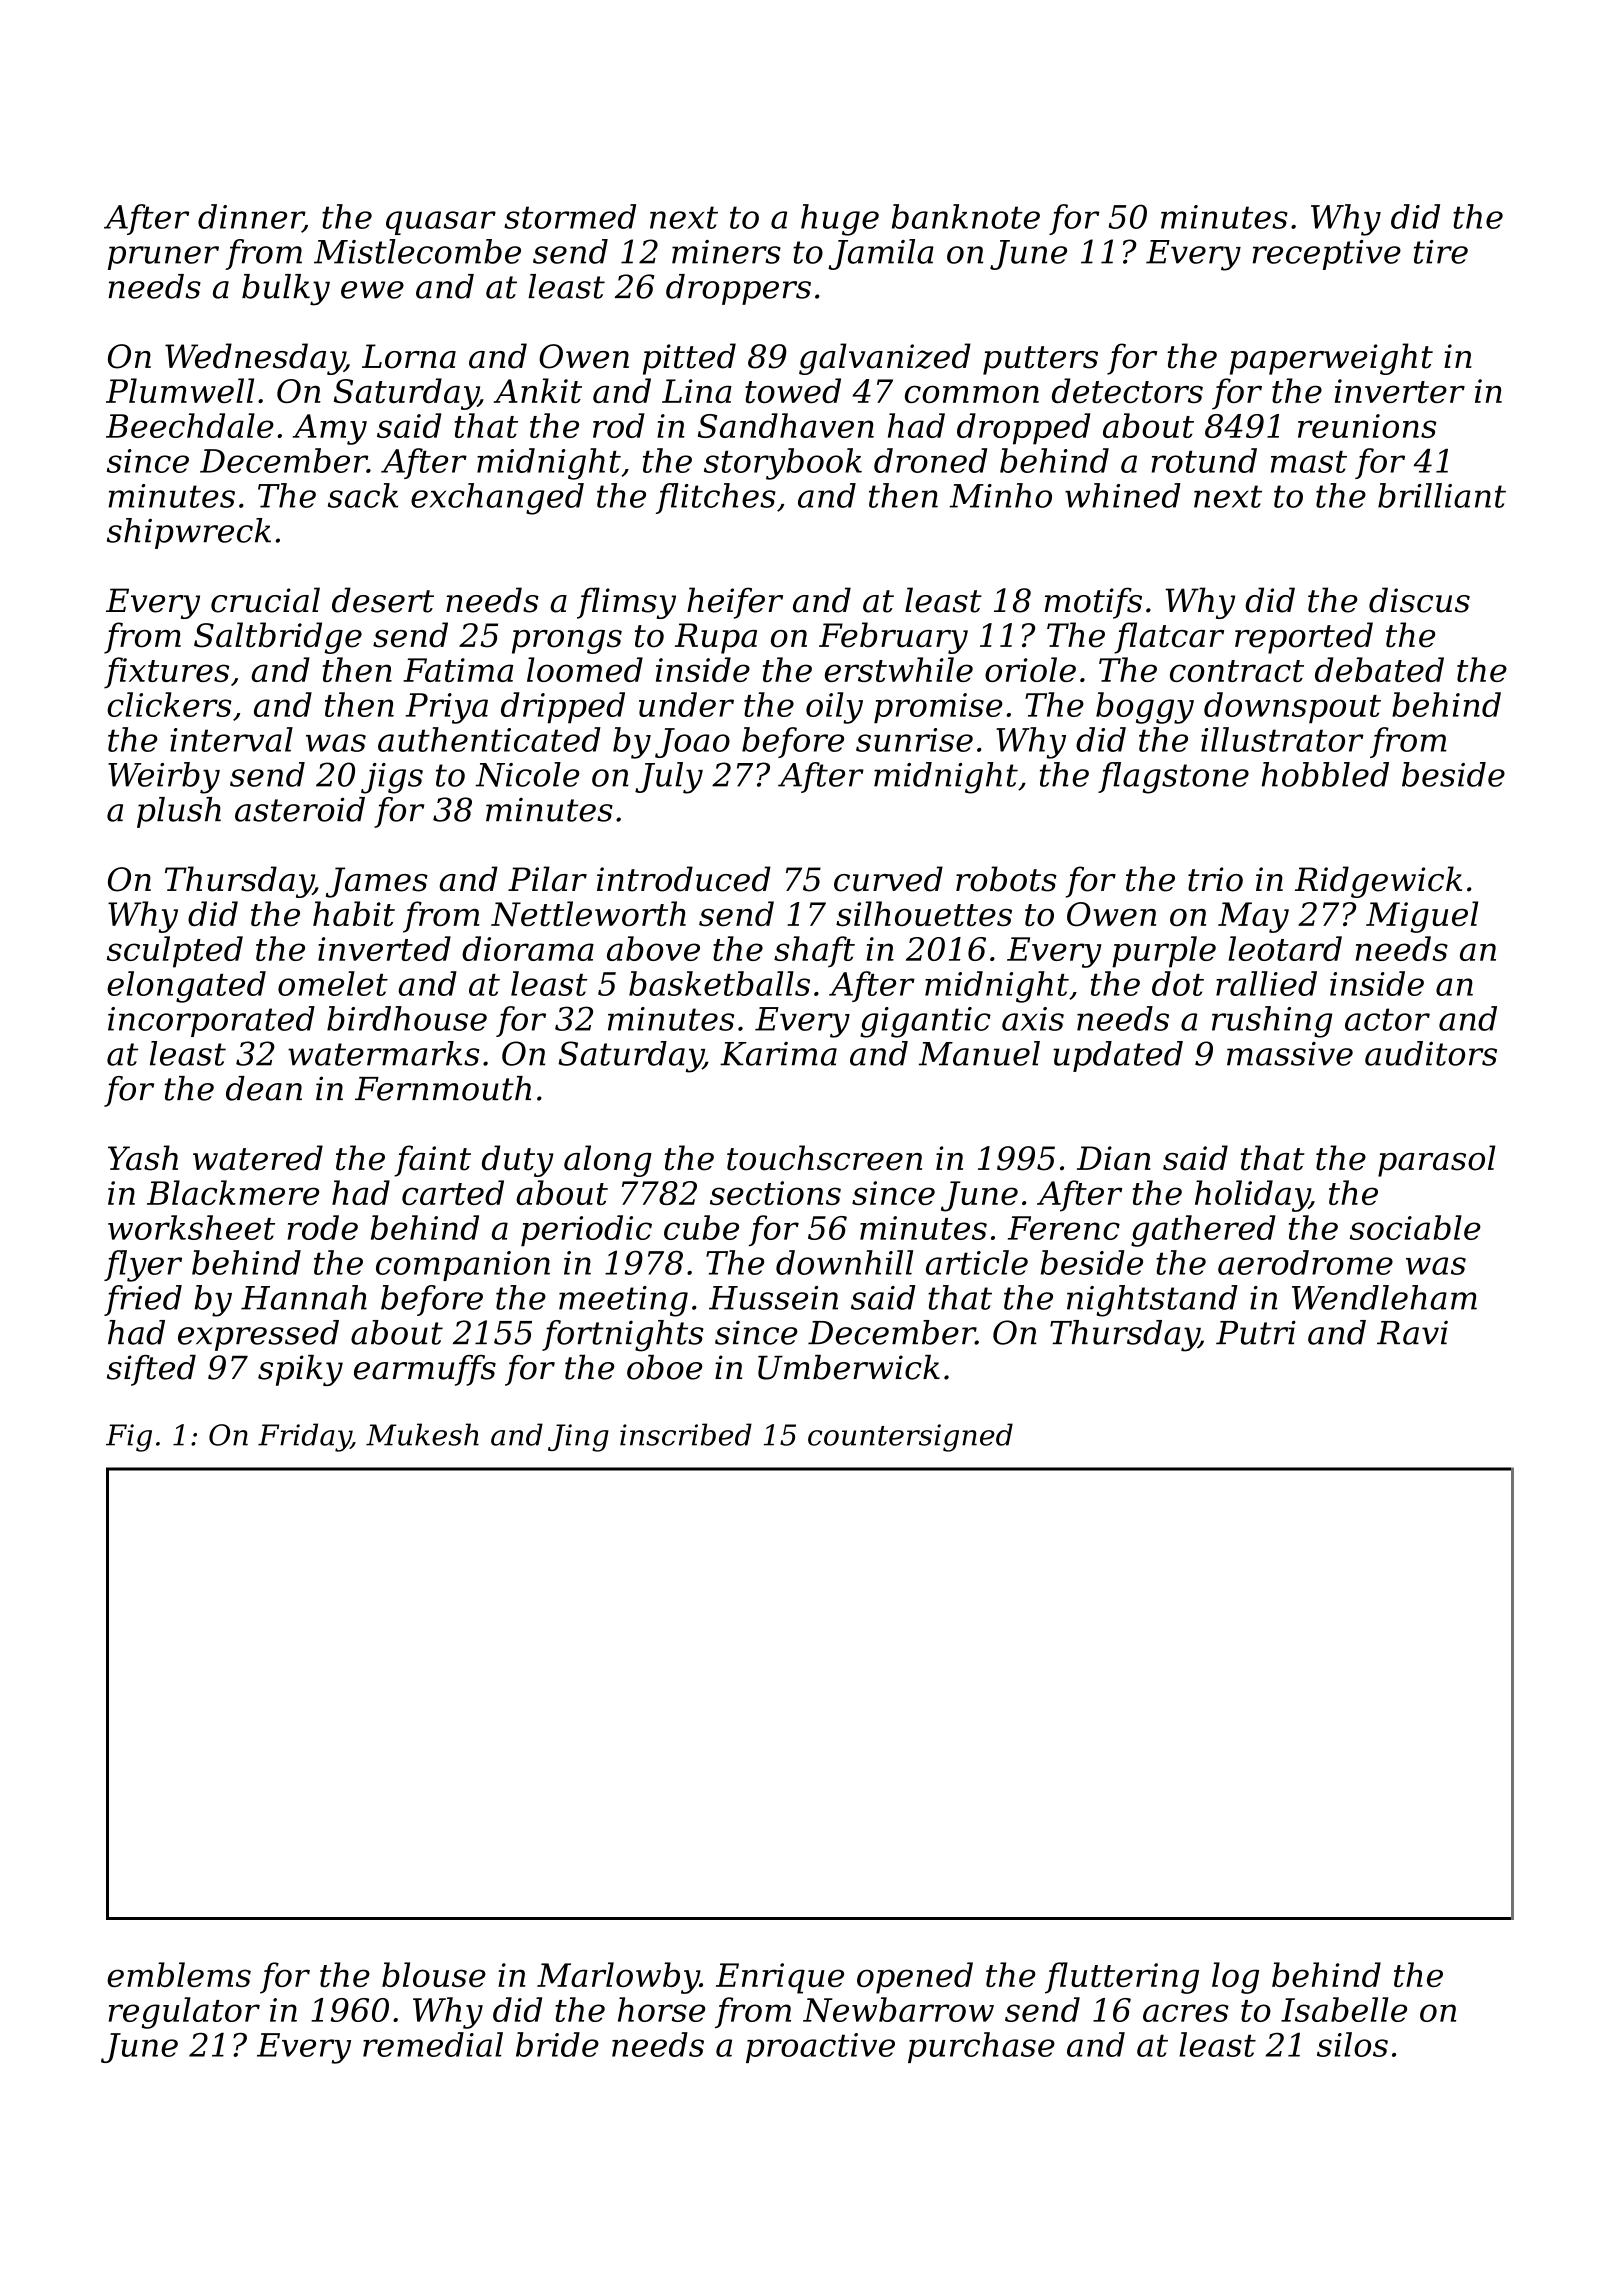 Image resolution: width=1620 pixels, height=2292 pixels. What do you see at coordinates (977, 1262) in the page?
I see `article` at bounding box center [977, 1262].
